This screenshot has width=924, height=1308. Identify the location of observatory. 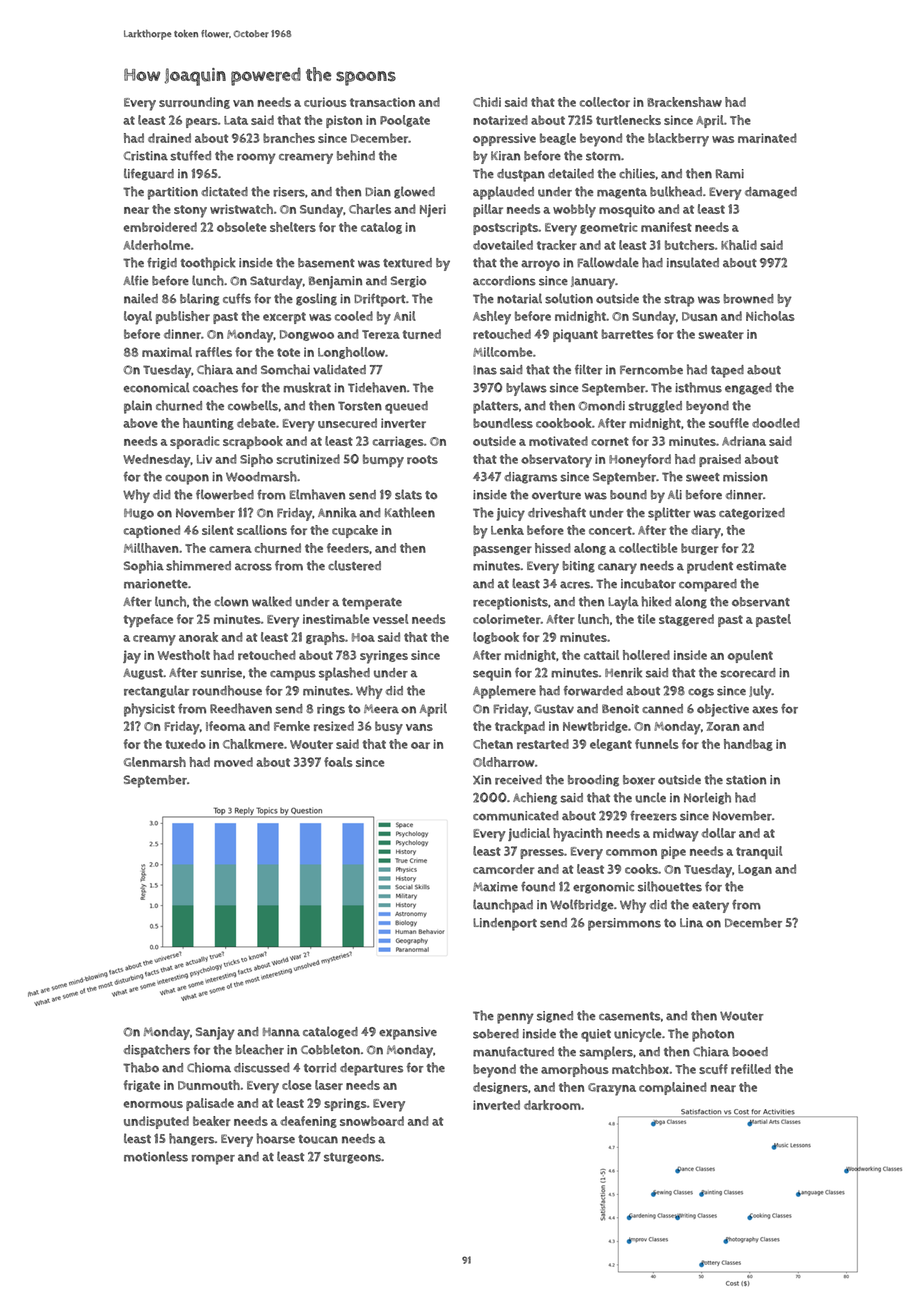
(556, 461).
